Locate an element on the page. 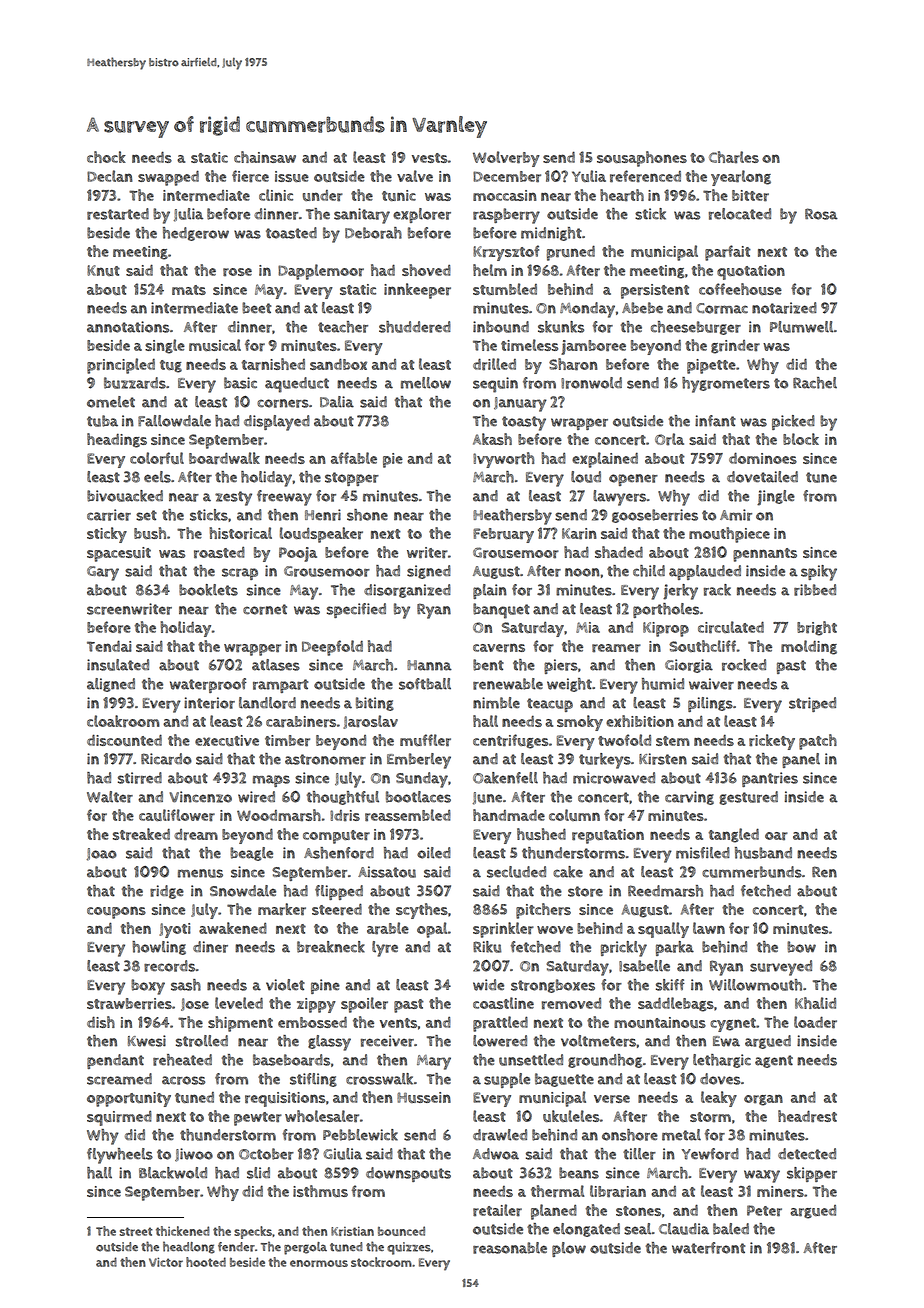  patch is located at coordinates (818, 742).
